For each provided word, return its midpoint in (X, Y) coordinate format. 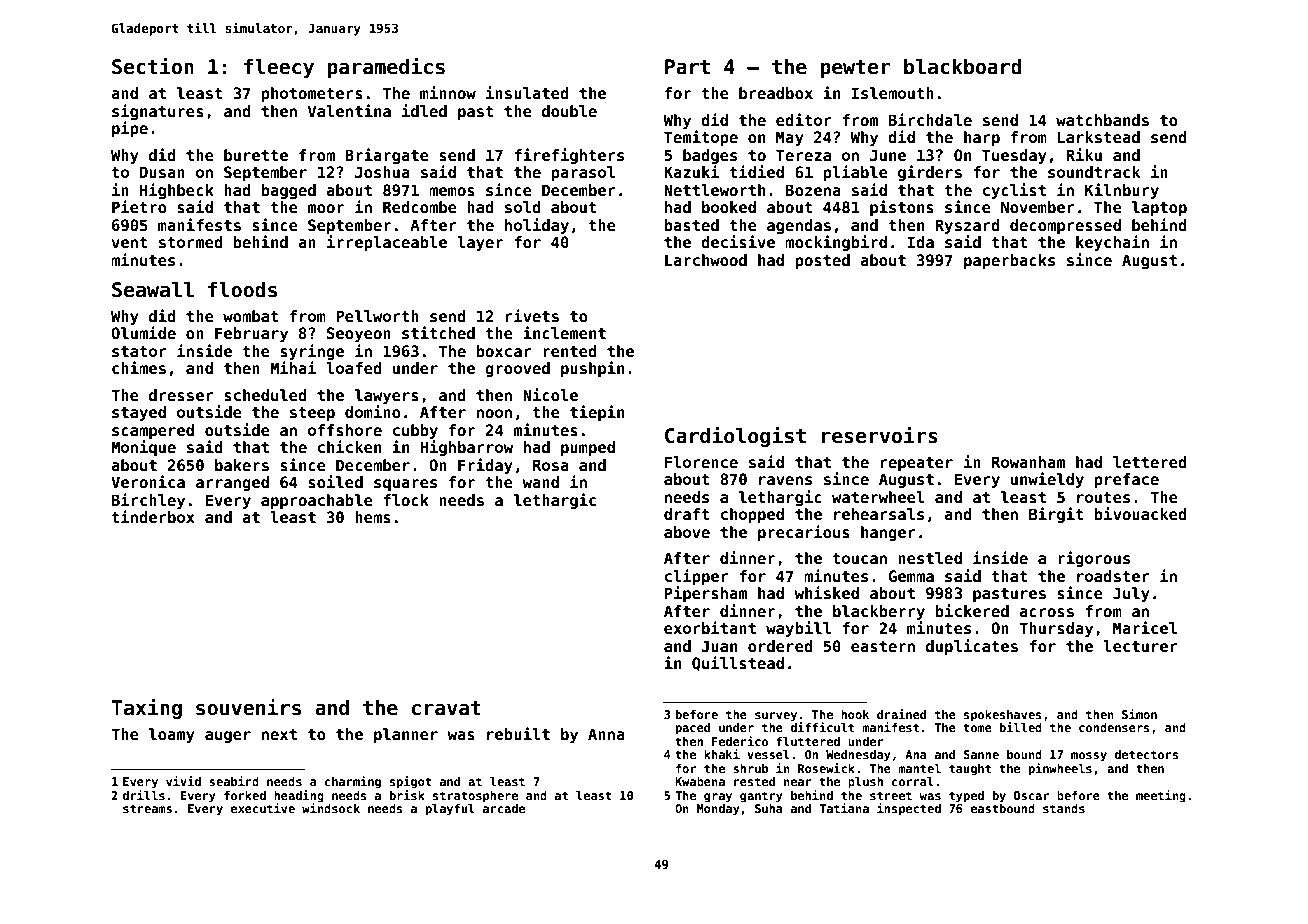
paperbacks (1009, 261)
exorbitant (710, 628)
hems (373, 517)
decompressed (1065, 226)
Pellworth (377, 316)
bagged (288, 191)
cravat (446, 708)
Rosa (551, 465)
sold (523, 207)
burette (256, 155)
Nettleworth (714, 190)
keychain (1112, 243)
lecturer (1140, 646)
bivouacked (1140, 514)
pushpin (592, 369)
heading (299, 796)
